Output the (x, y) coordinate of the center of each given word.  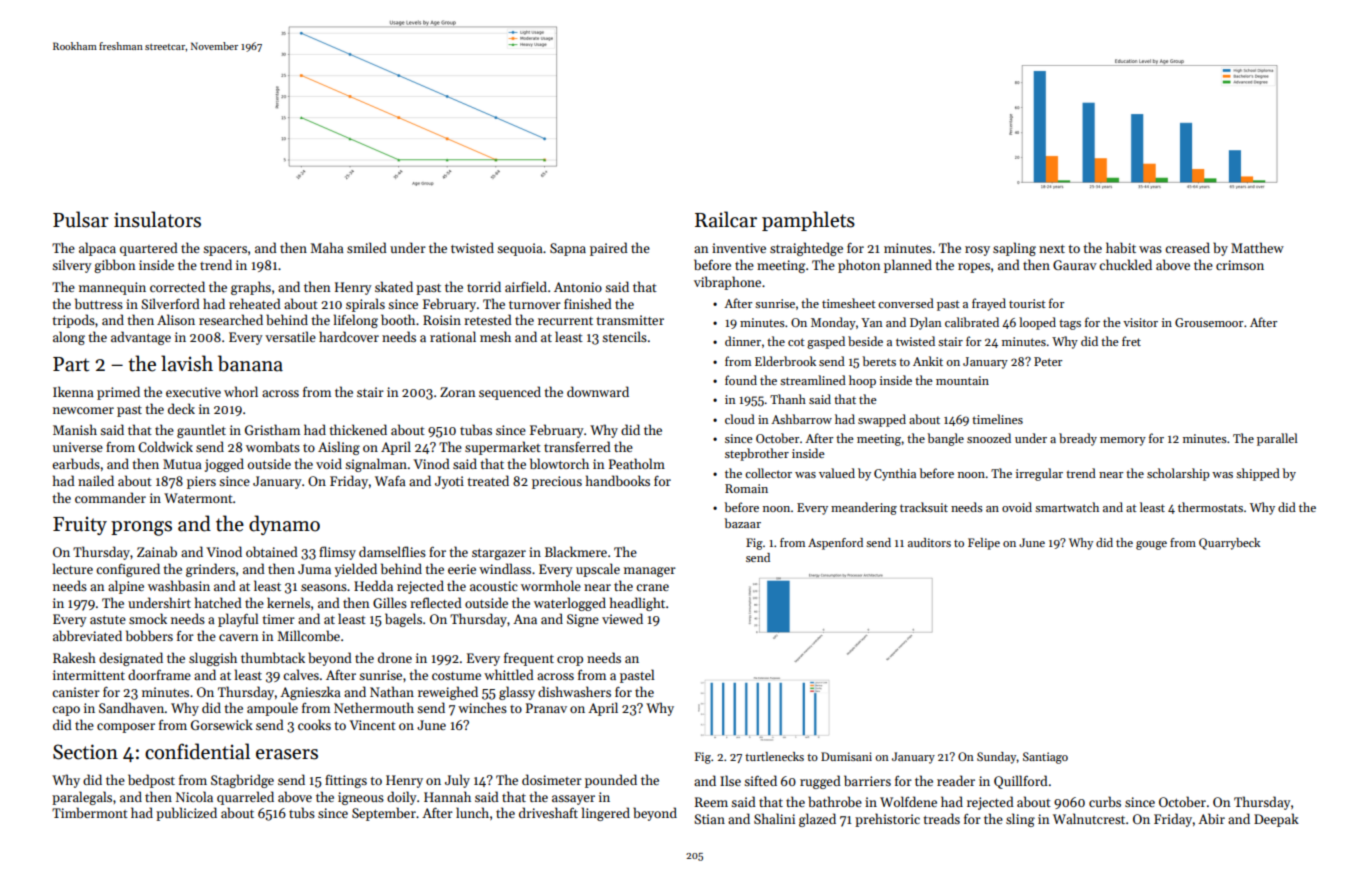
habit (1121, 247)
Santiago (1045, 758)
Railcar (726, 219)
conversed (906, 303)
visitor (1140, 322)
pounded (611, 781)
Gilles (390, 602)
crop (570, 661)
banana (250, 363)
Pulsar (81, 219)
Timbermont (90, 812)
